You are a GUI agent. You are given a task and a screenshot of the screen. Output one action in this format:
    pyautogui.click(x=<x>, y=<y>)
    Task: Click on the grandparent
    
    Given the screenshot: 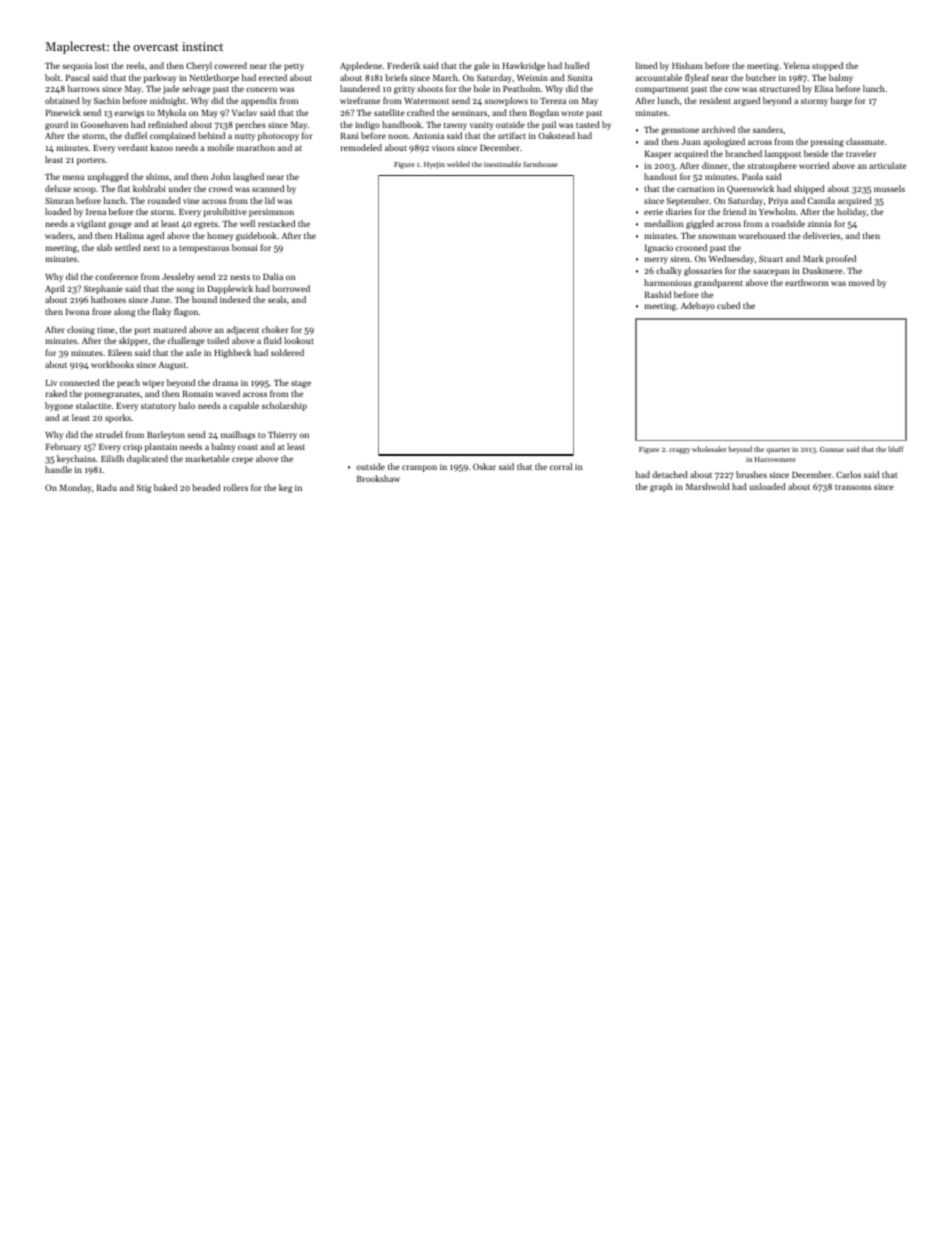 What is the action you would take?
    pyautogui.click(x=718, y=283)
